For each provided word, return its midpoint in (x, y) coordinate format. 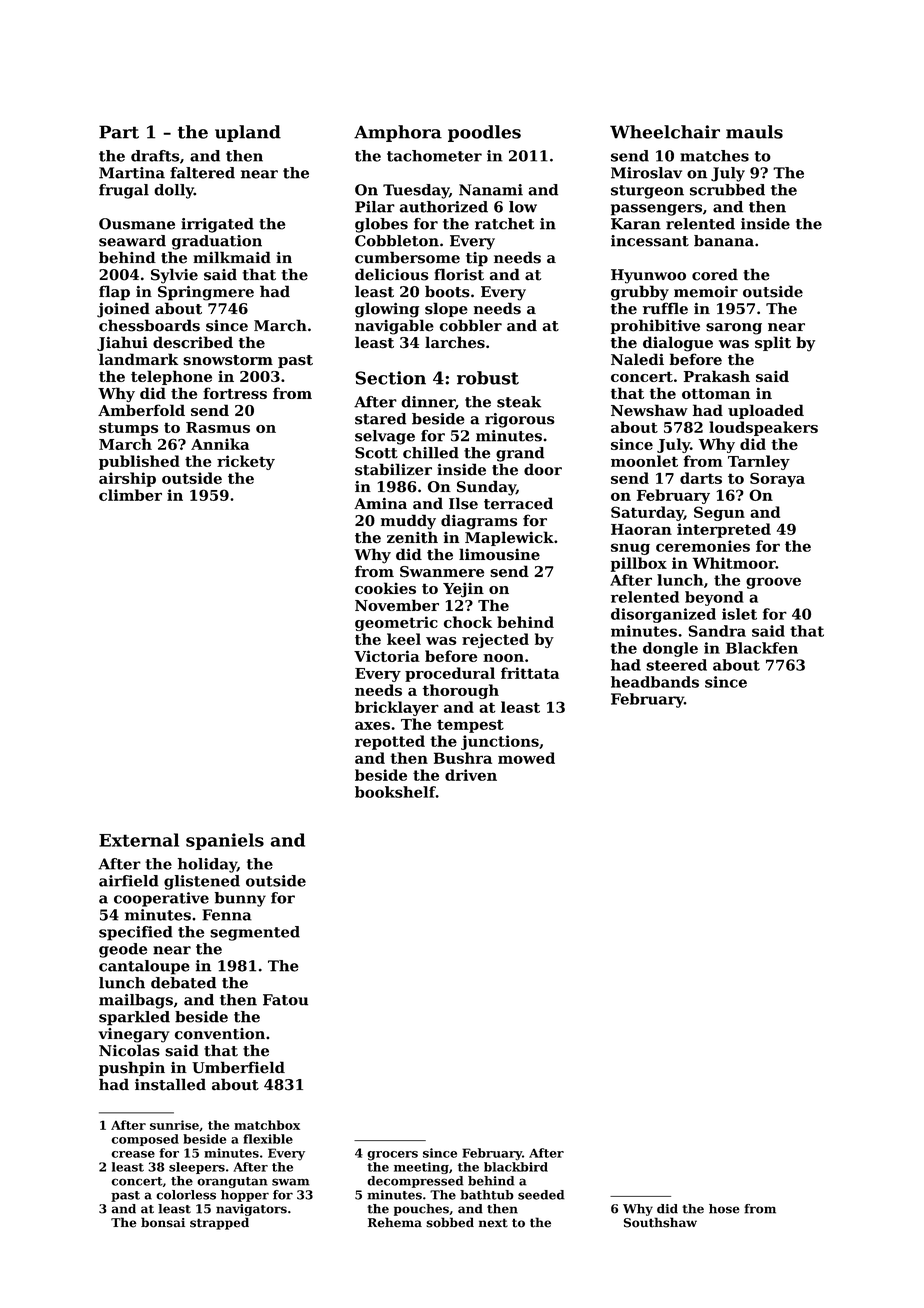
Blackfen (762, 648)
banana (724, 241)
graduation (217, 242)
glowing (387, 310)
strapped (219, 1223)
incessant (650, 241)
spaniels (225, 841)
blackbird (516, 1167)
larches (455, 342)
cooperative (161, 899)
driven (471, 775)
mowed (526, 758)
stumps (128, 429)
